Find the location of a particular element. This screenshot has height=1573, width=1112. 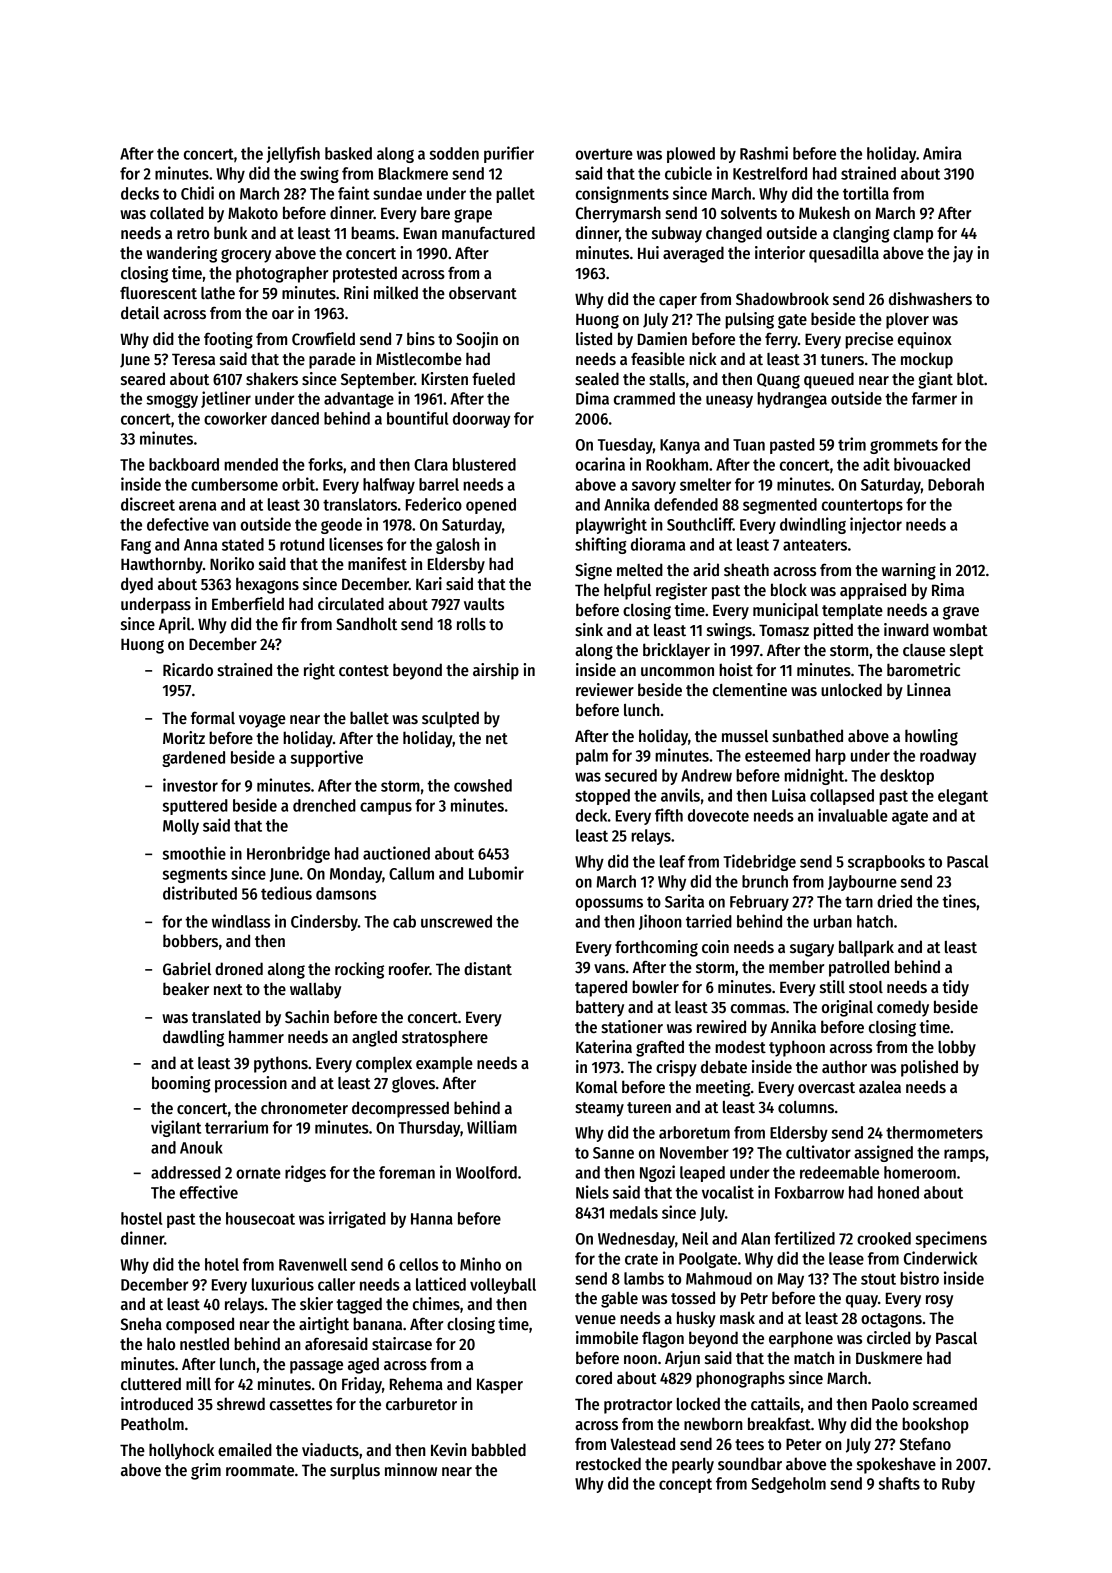

lobby is located at coordinates (957, 1048).
